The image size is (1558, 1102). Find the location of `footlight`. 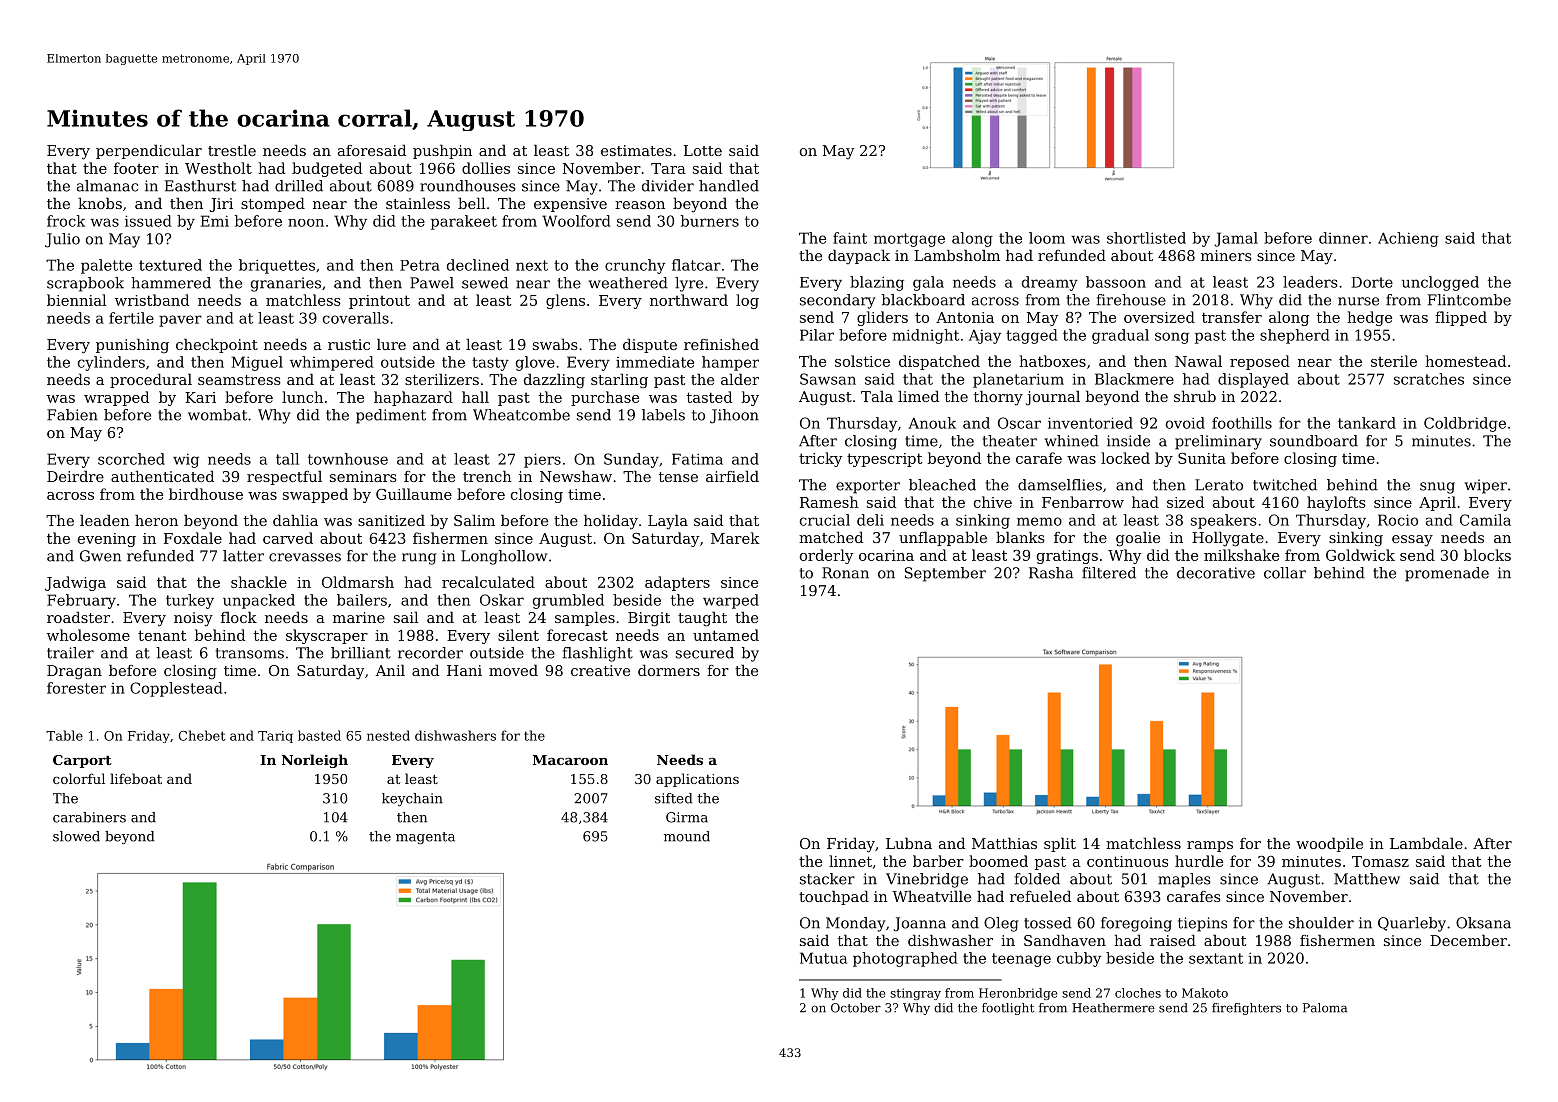

footlight is located at coordinates (1008, 1009).
